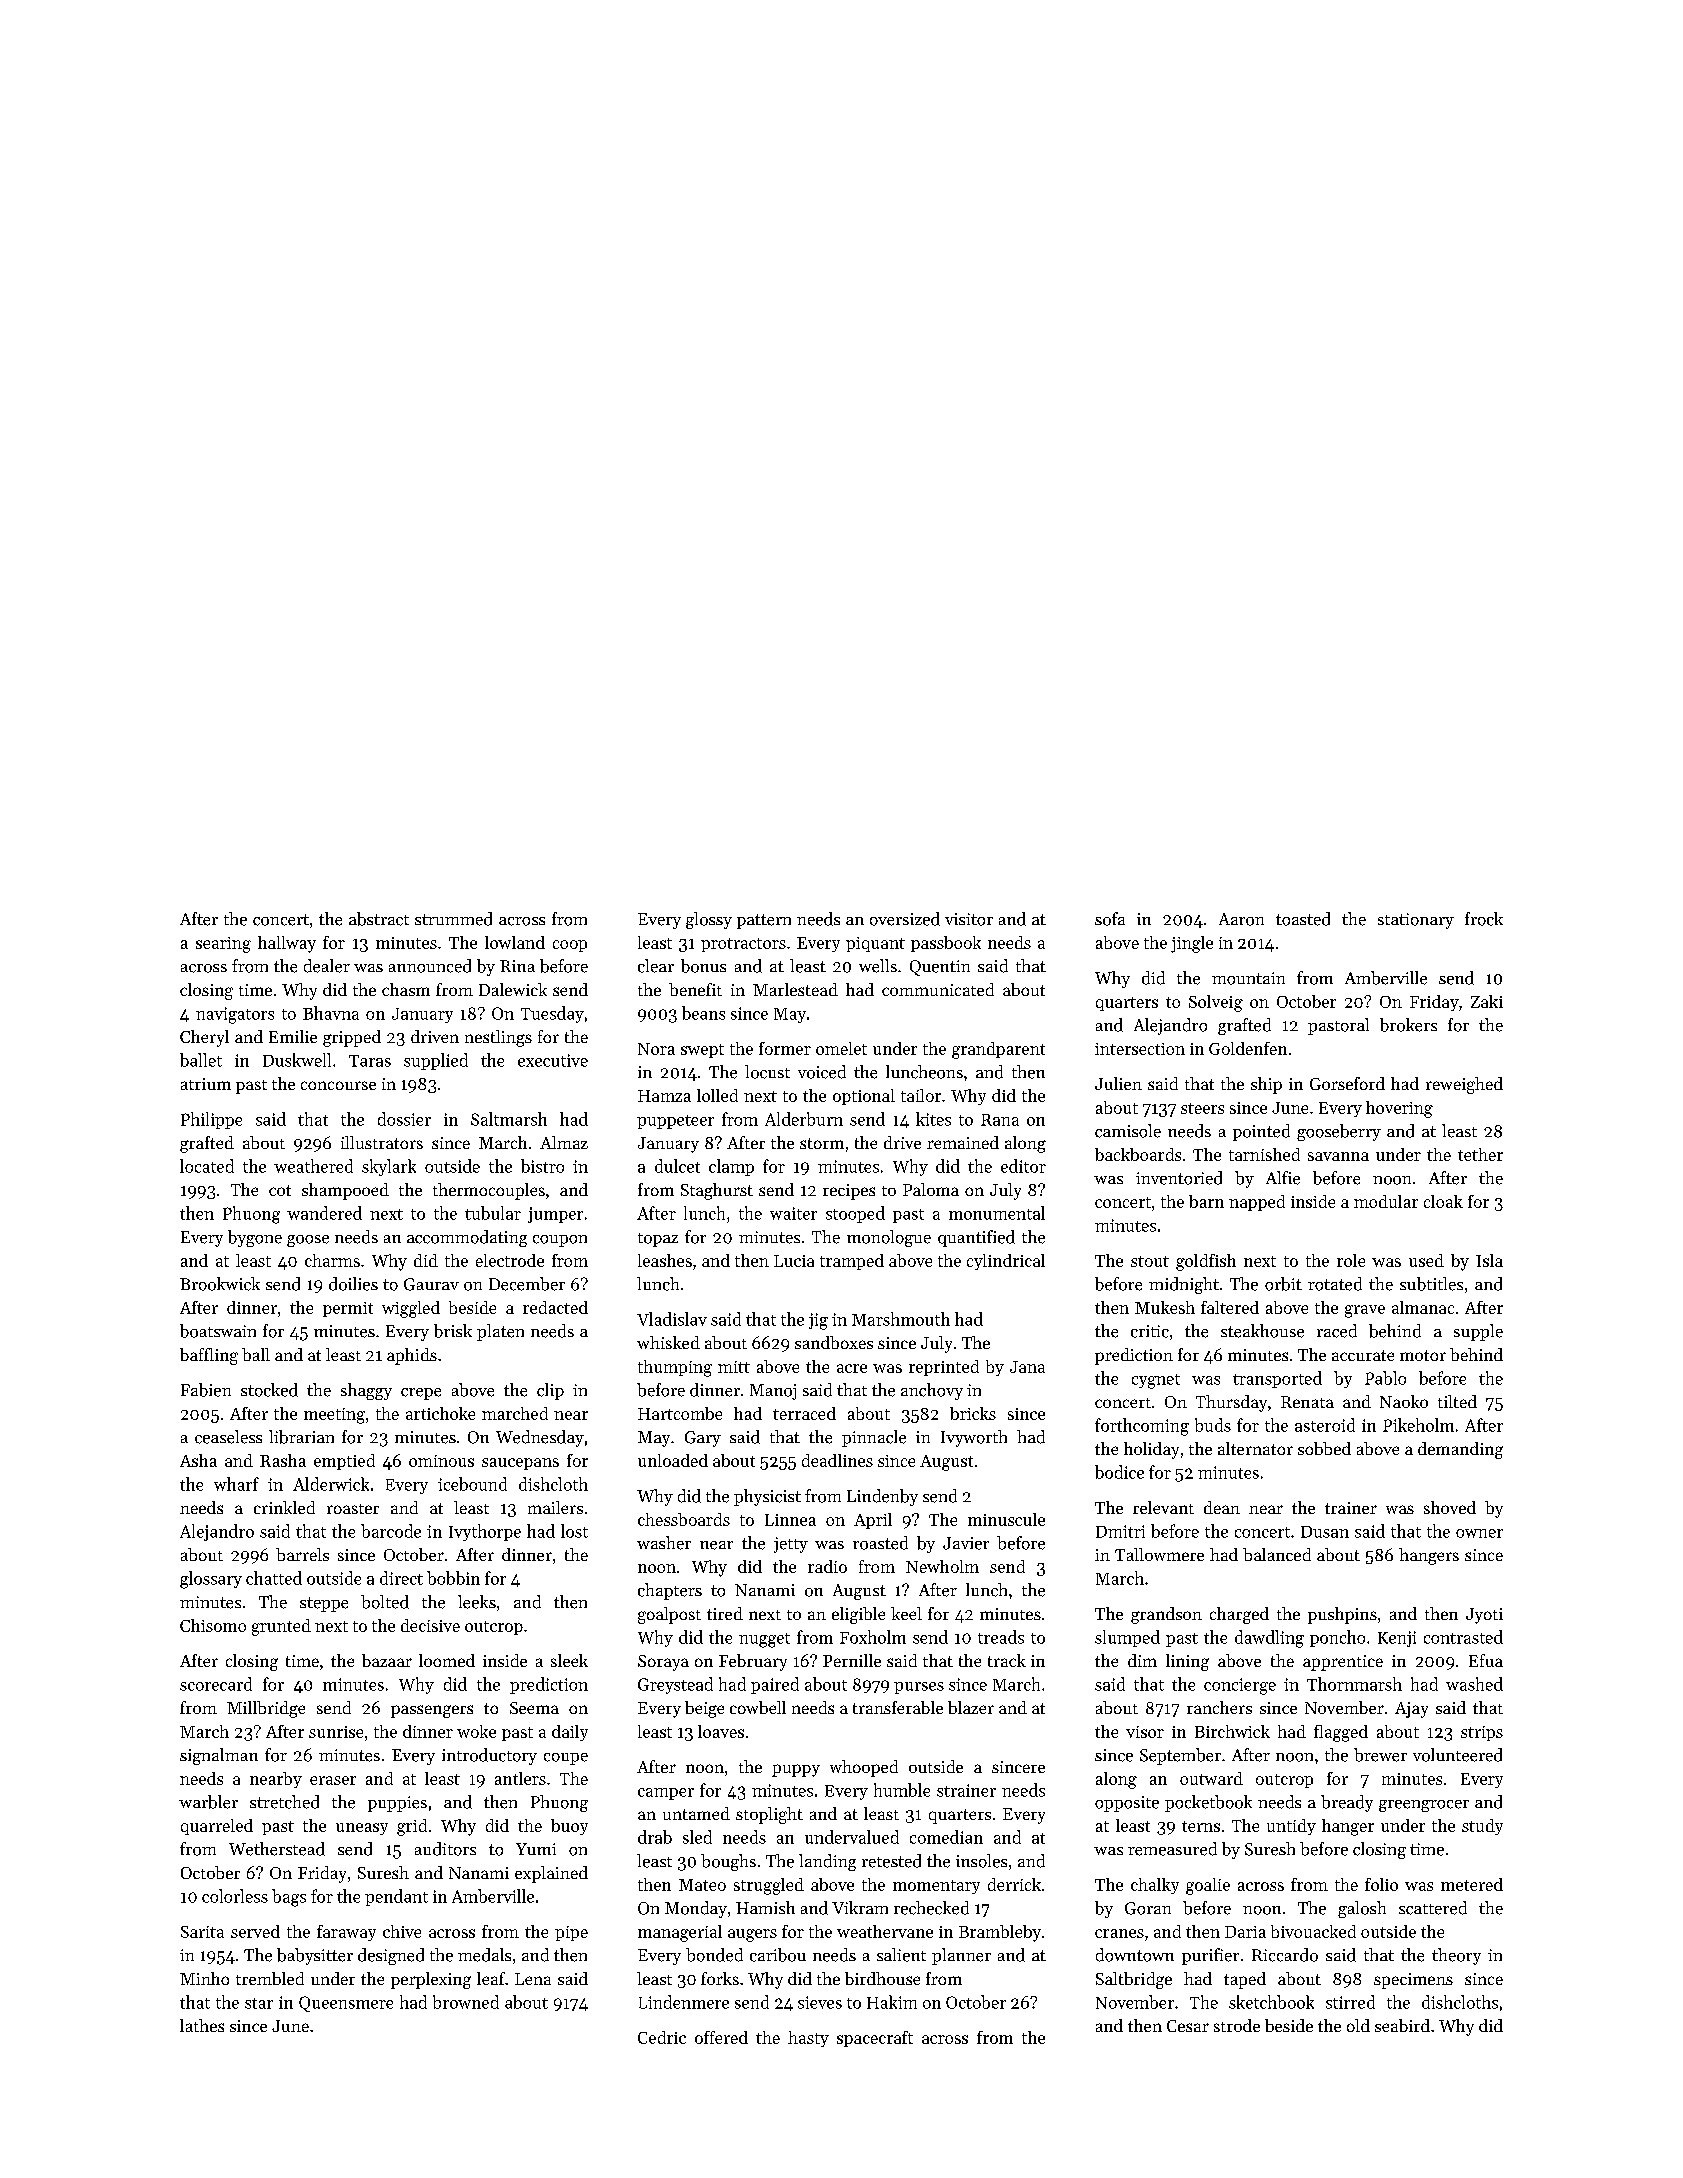  What do you see at coordinates (509, 1119) in the screenshot?
I see `Saltmarsh` at bounding box center [509, 1119].
